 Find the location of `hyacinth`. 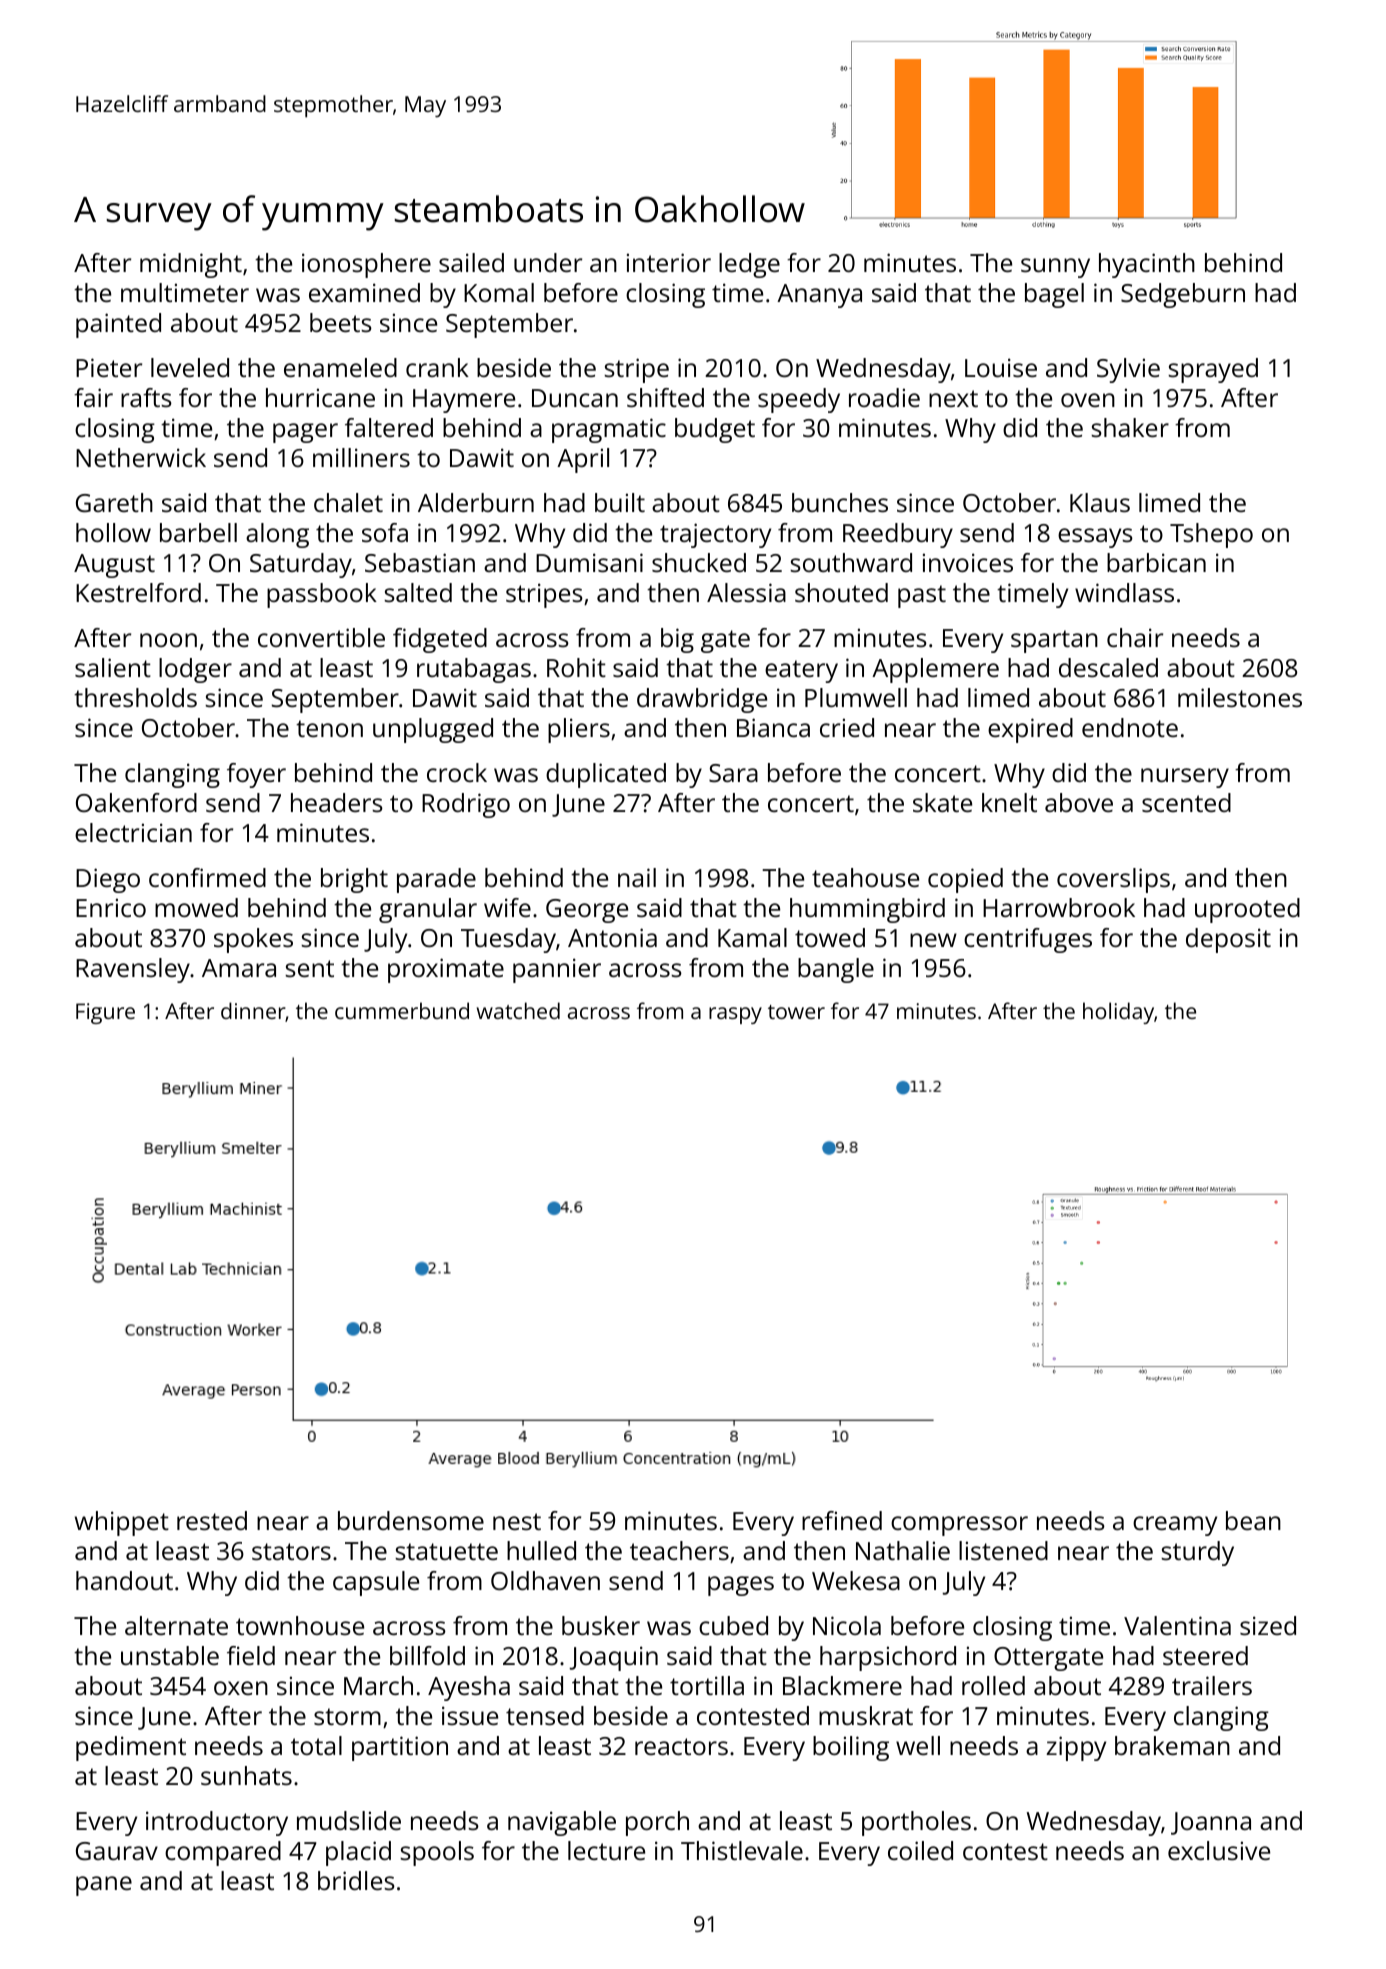

hyacinth is located at coordinates (1147, 265).
